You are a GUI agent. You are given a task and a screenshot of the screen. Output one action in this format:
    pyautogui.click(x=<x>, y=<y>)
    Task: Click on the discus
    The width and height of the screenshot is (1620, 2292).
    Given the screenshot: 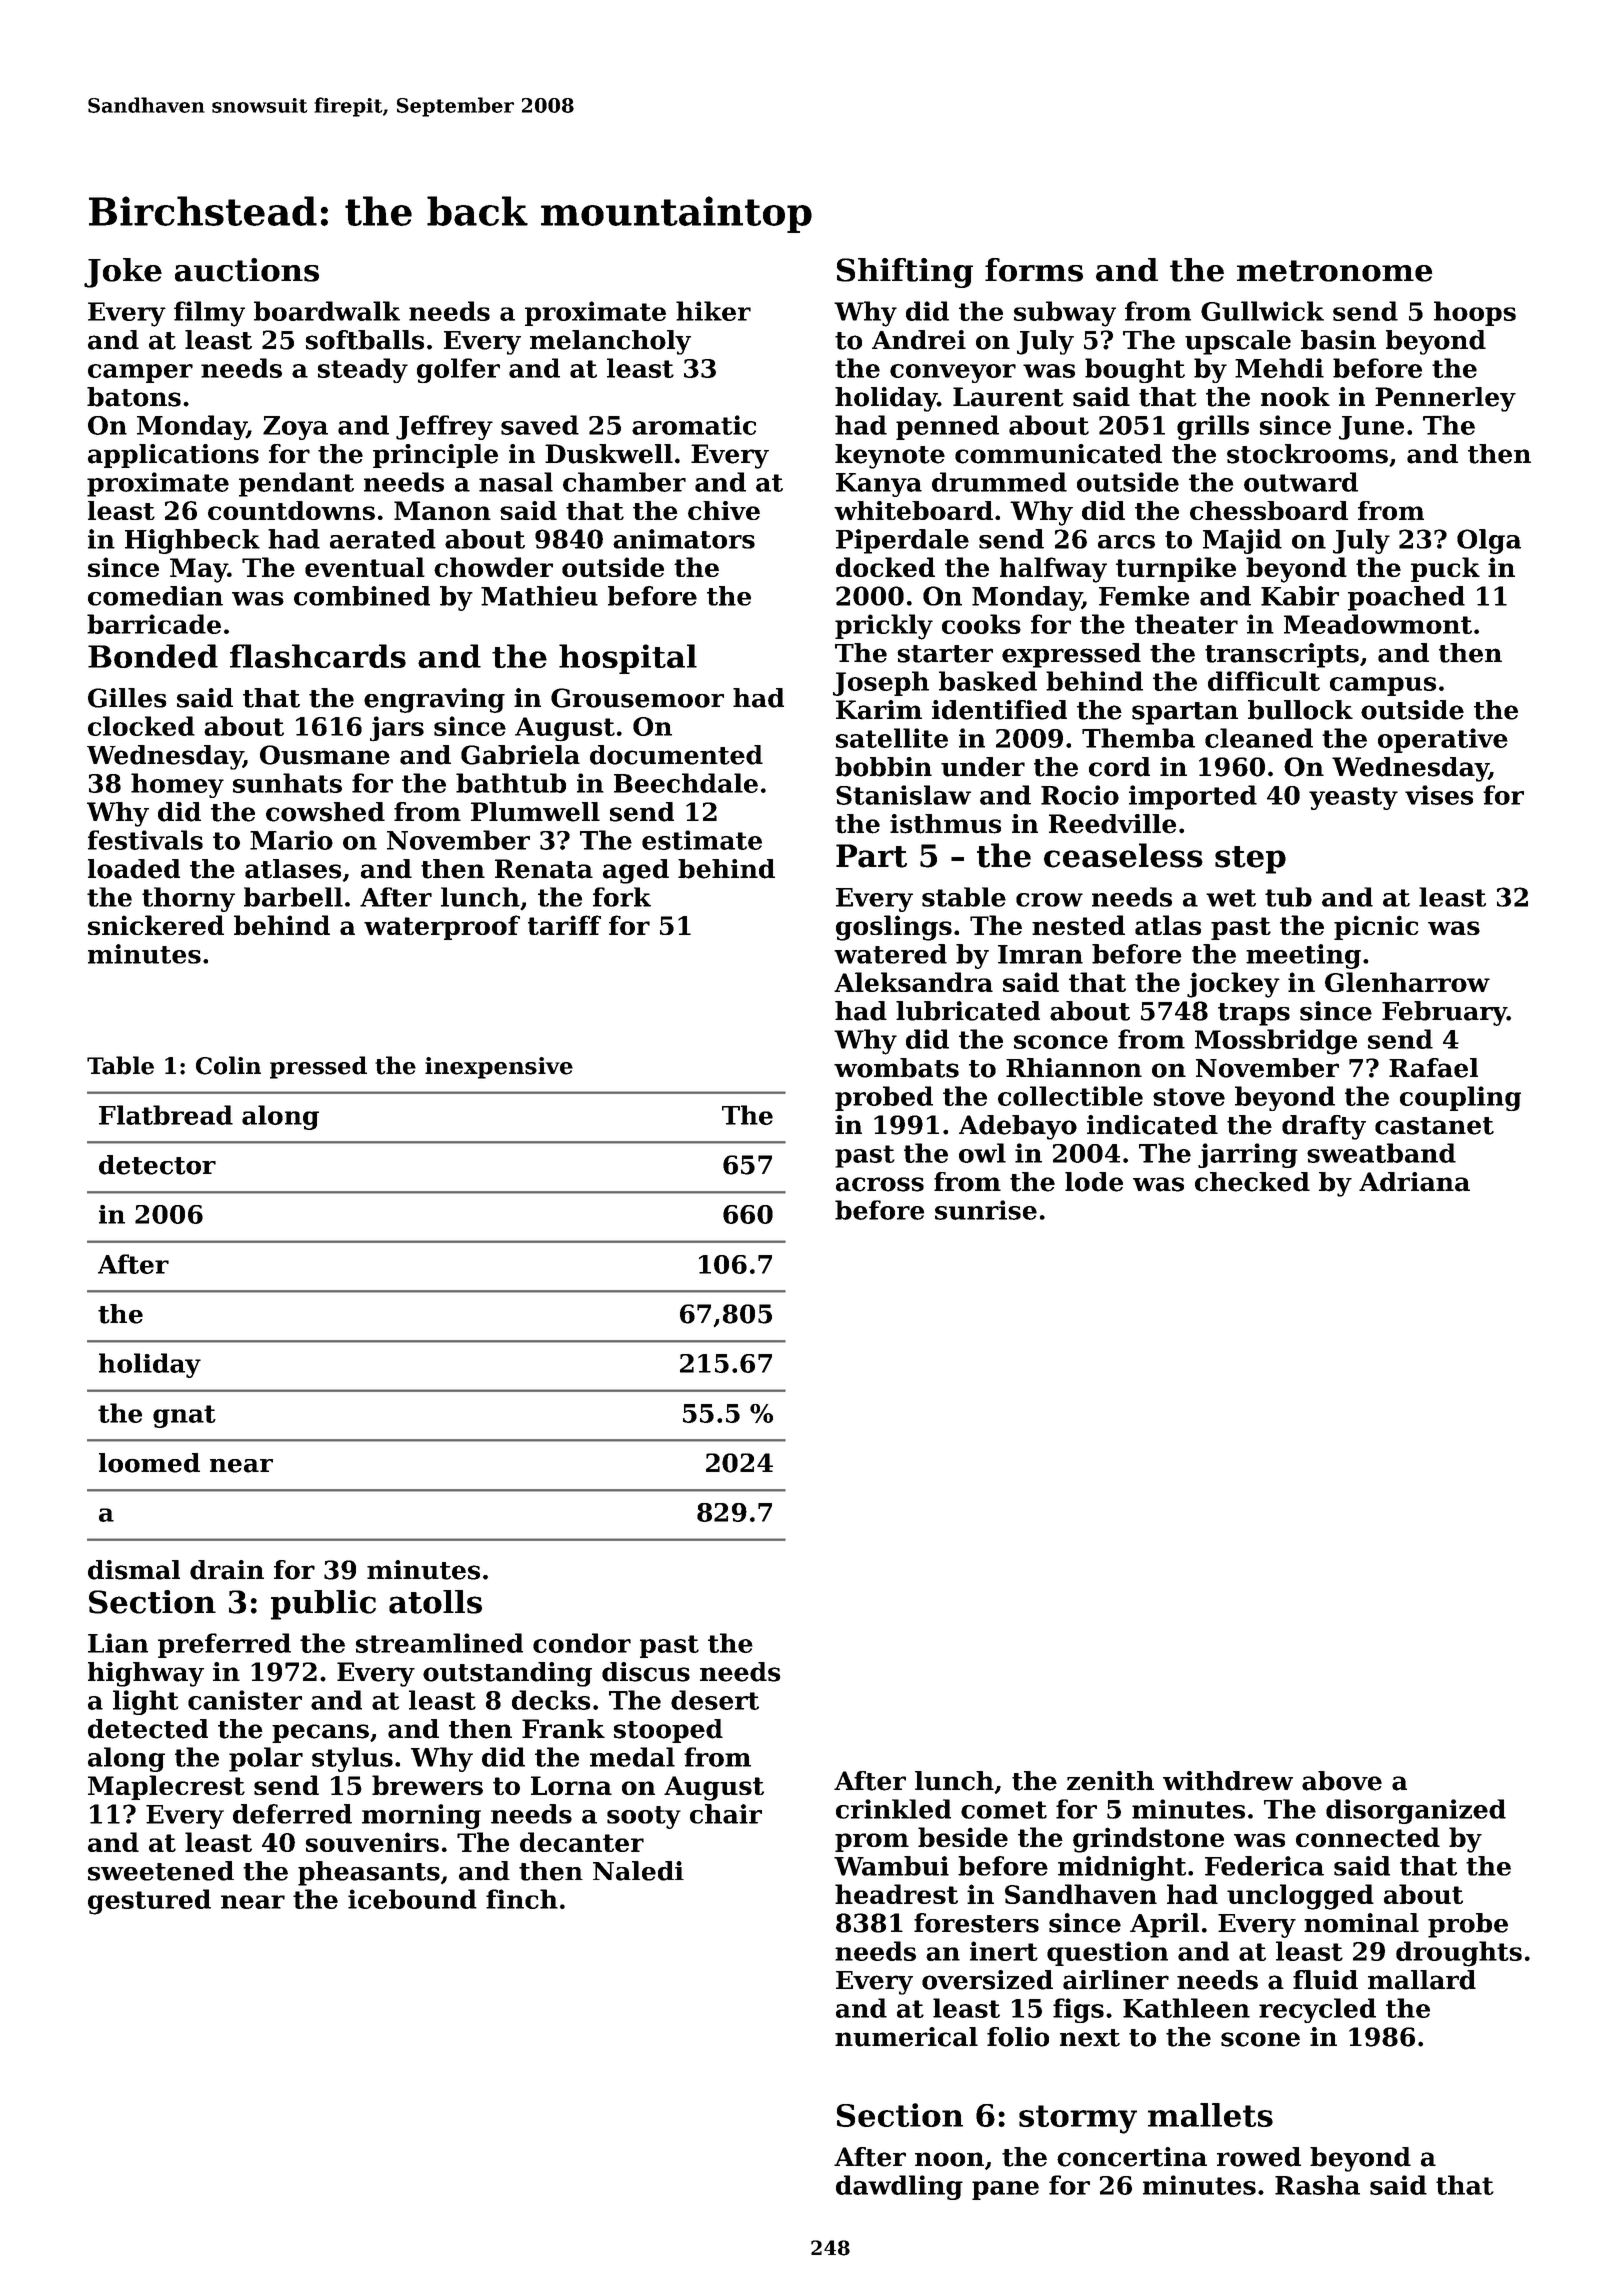 What is the action you would take?
    pyautogui.click(x=646, y=1672)
